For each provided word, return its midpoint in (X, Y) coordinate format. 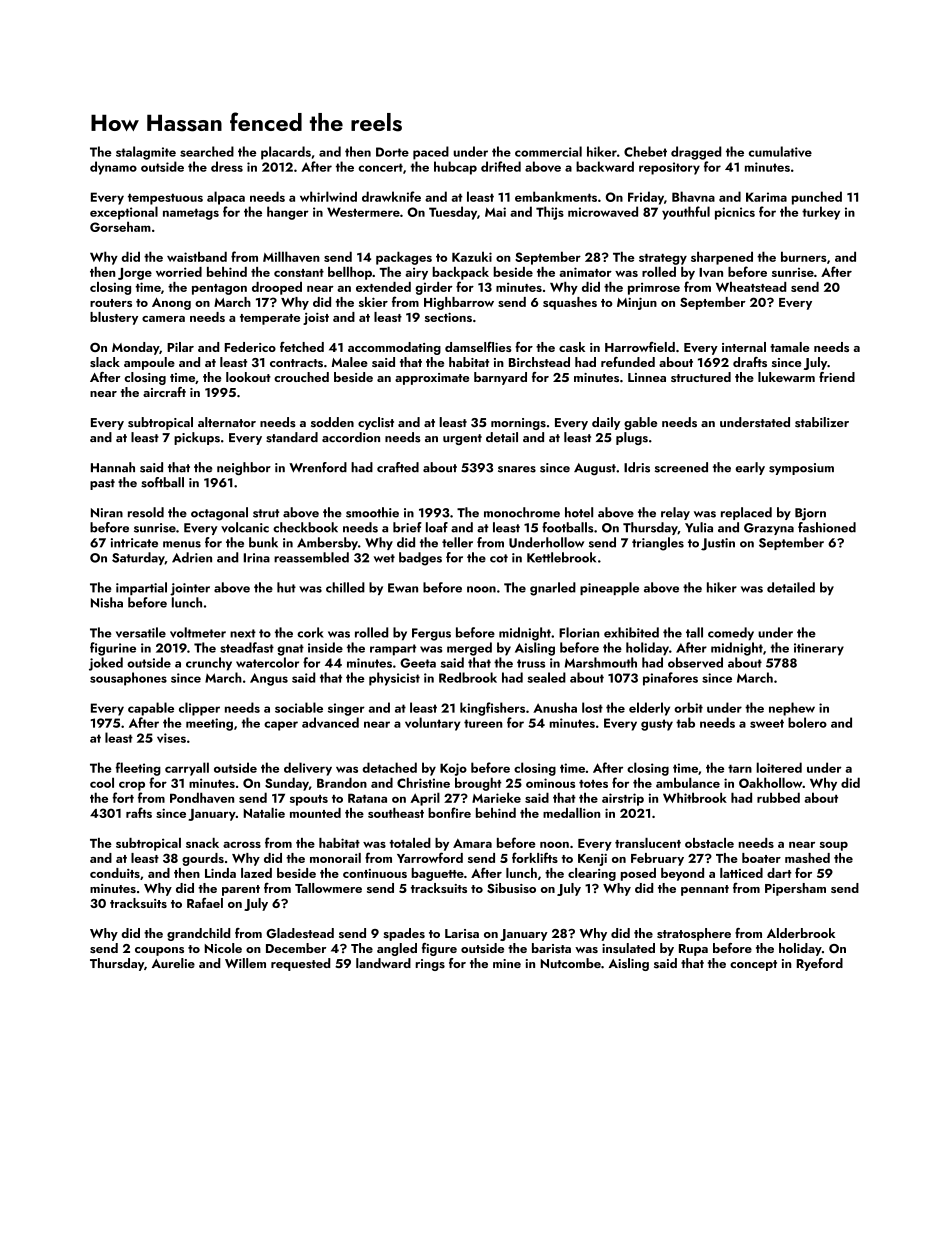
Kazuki (472, 256)
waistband (197, 256)
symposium (801, 469)
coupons (159, 951)
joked (106, 664)
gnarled (553, 589)
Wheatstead (751, 287)
